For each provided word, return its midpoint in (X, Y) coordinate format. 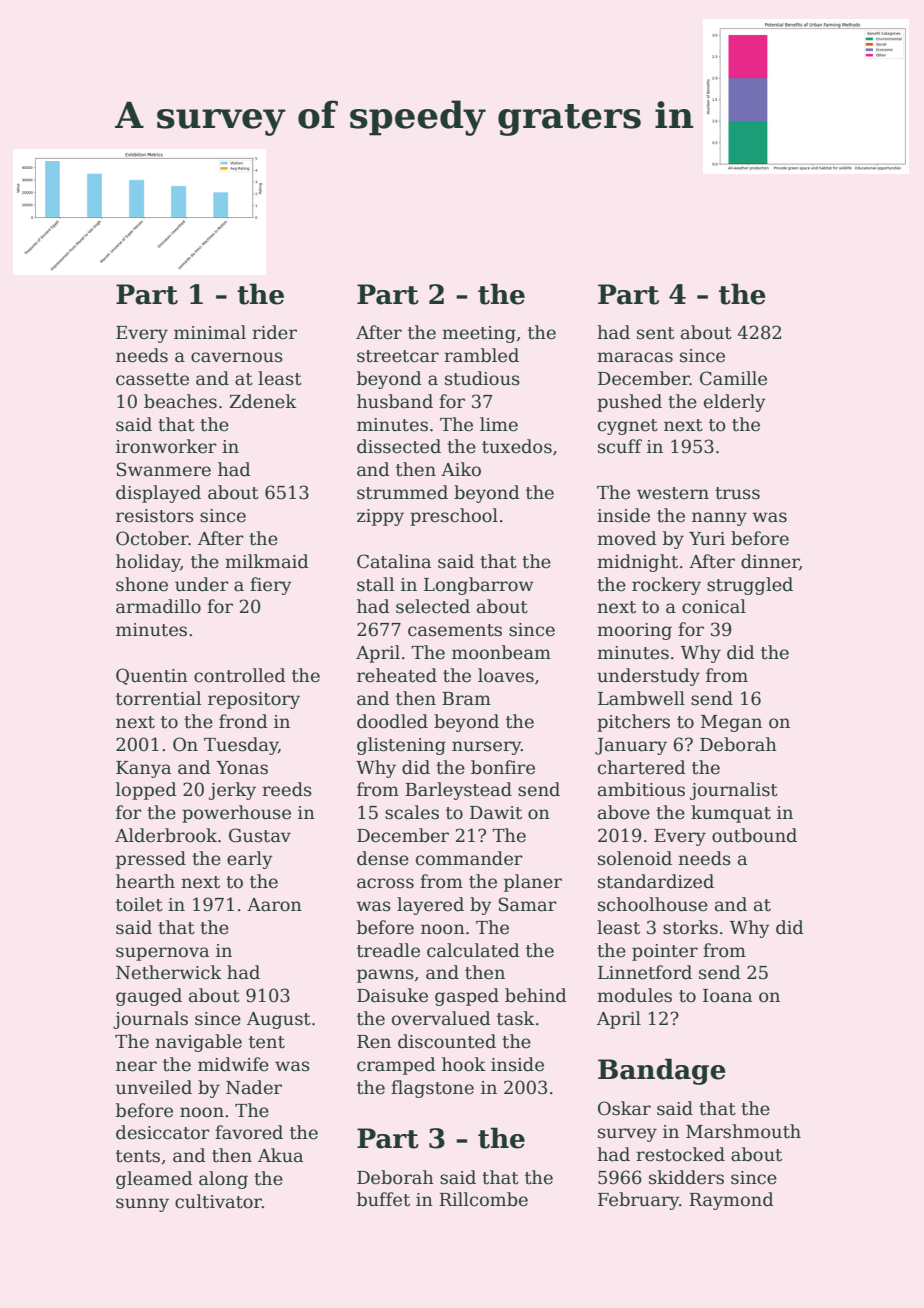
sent (656, 333)
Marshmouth (743, 1131)
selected (433, 606)
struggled (750, 586)
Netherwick (169, 972)
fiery (271, 586)
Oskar (624, 1108)
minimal (210, 332)
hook (464, 1064)
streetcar (398, 356)
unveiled (154, 1087)
